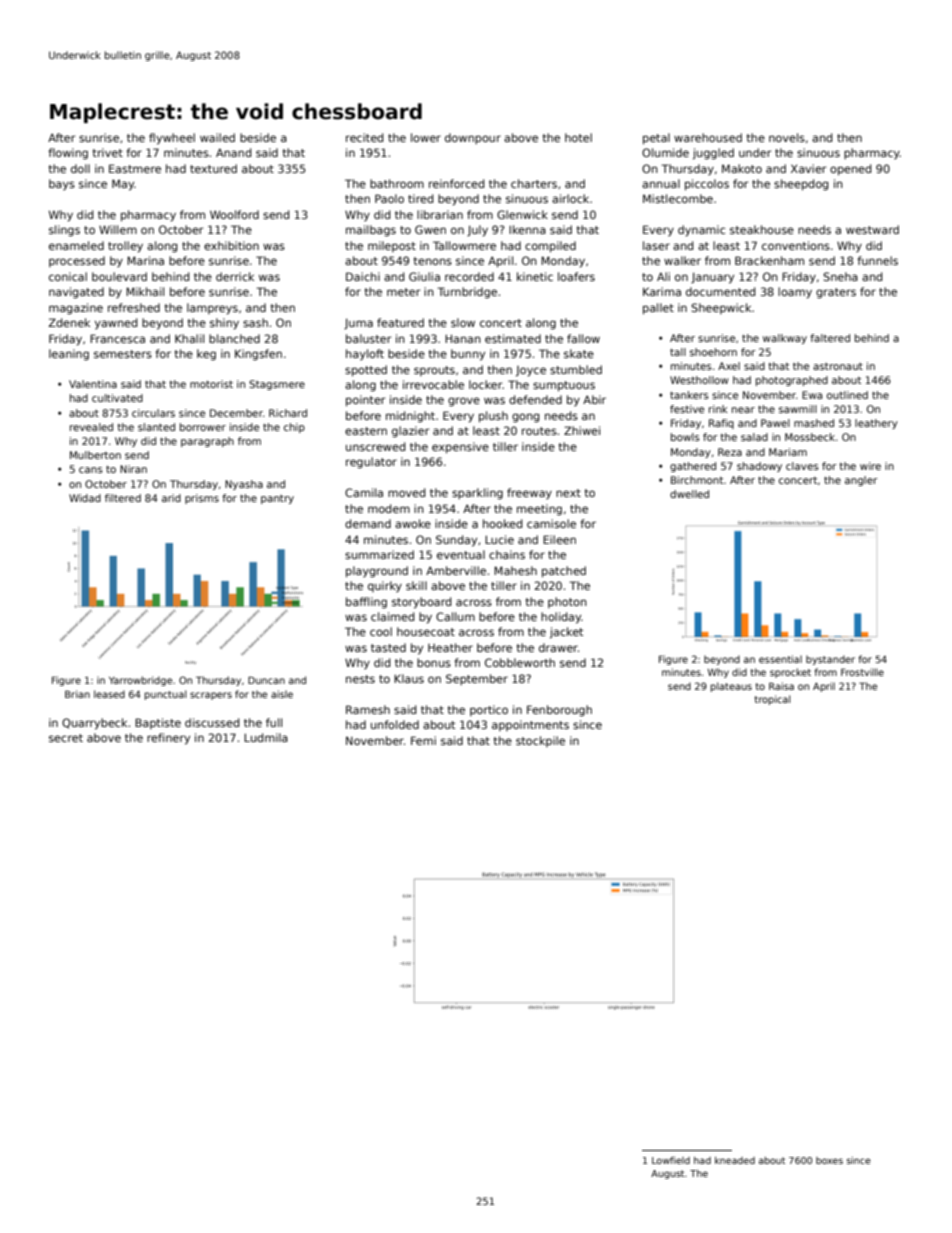  Describe the element at coordinates (468, 355) in the screenshot. I see `bunny` at that location.
